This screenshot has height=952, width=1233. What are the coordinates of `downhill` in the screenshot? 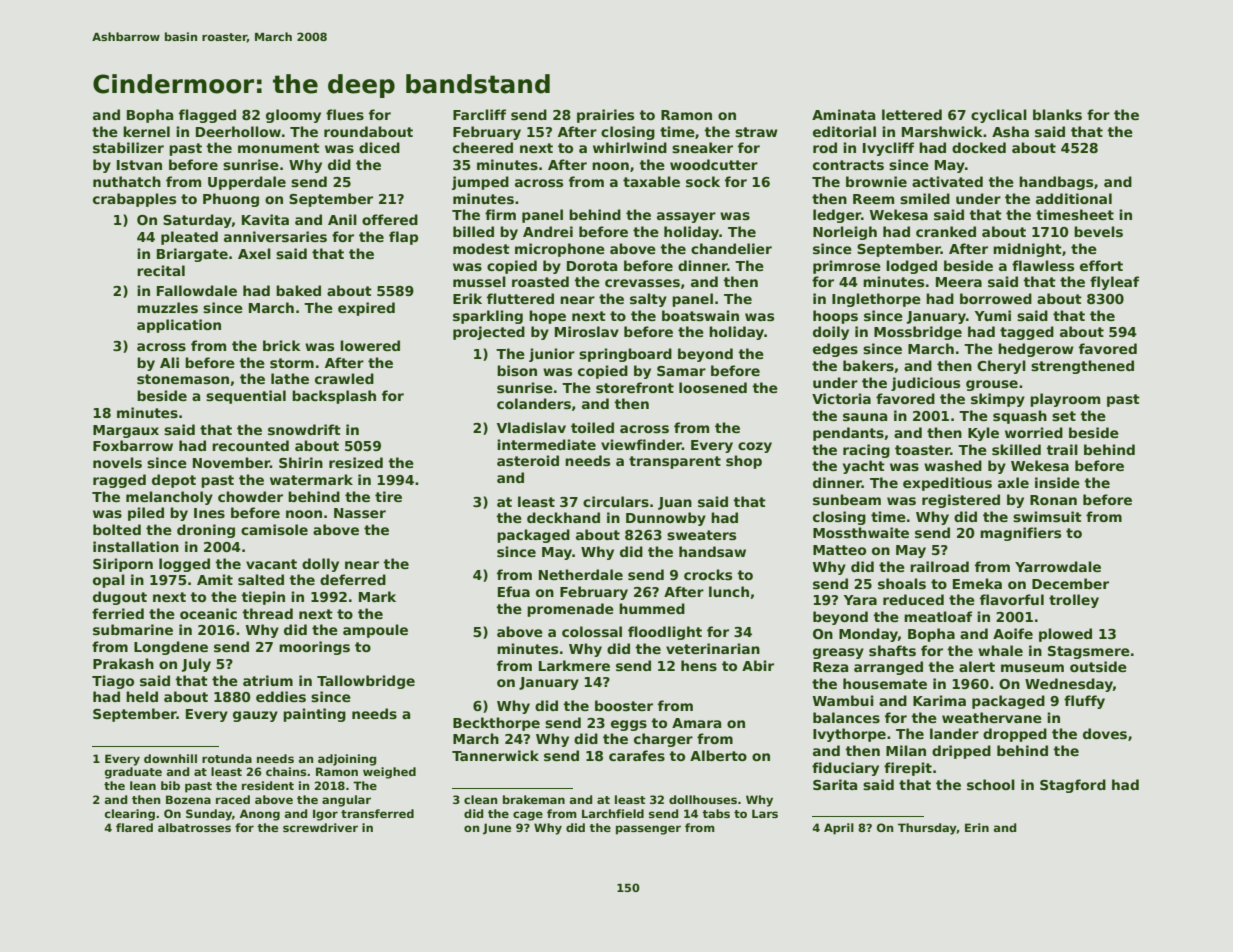 It's located at (170, 758).
